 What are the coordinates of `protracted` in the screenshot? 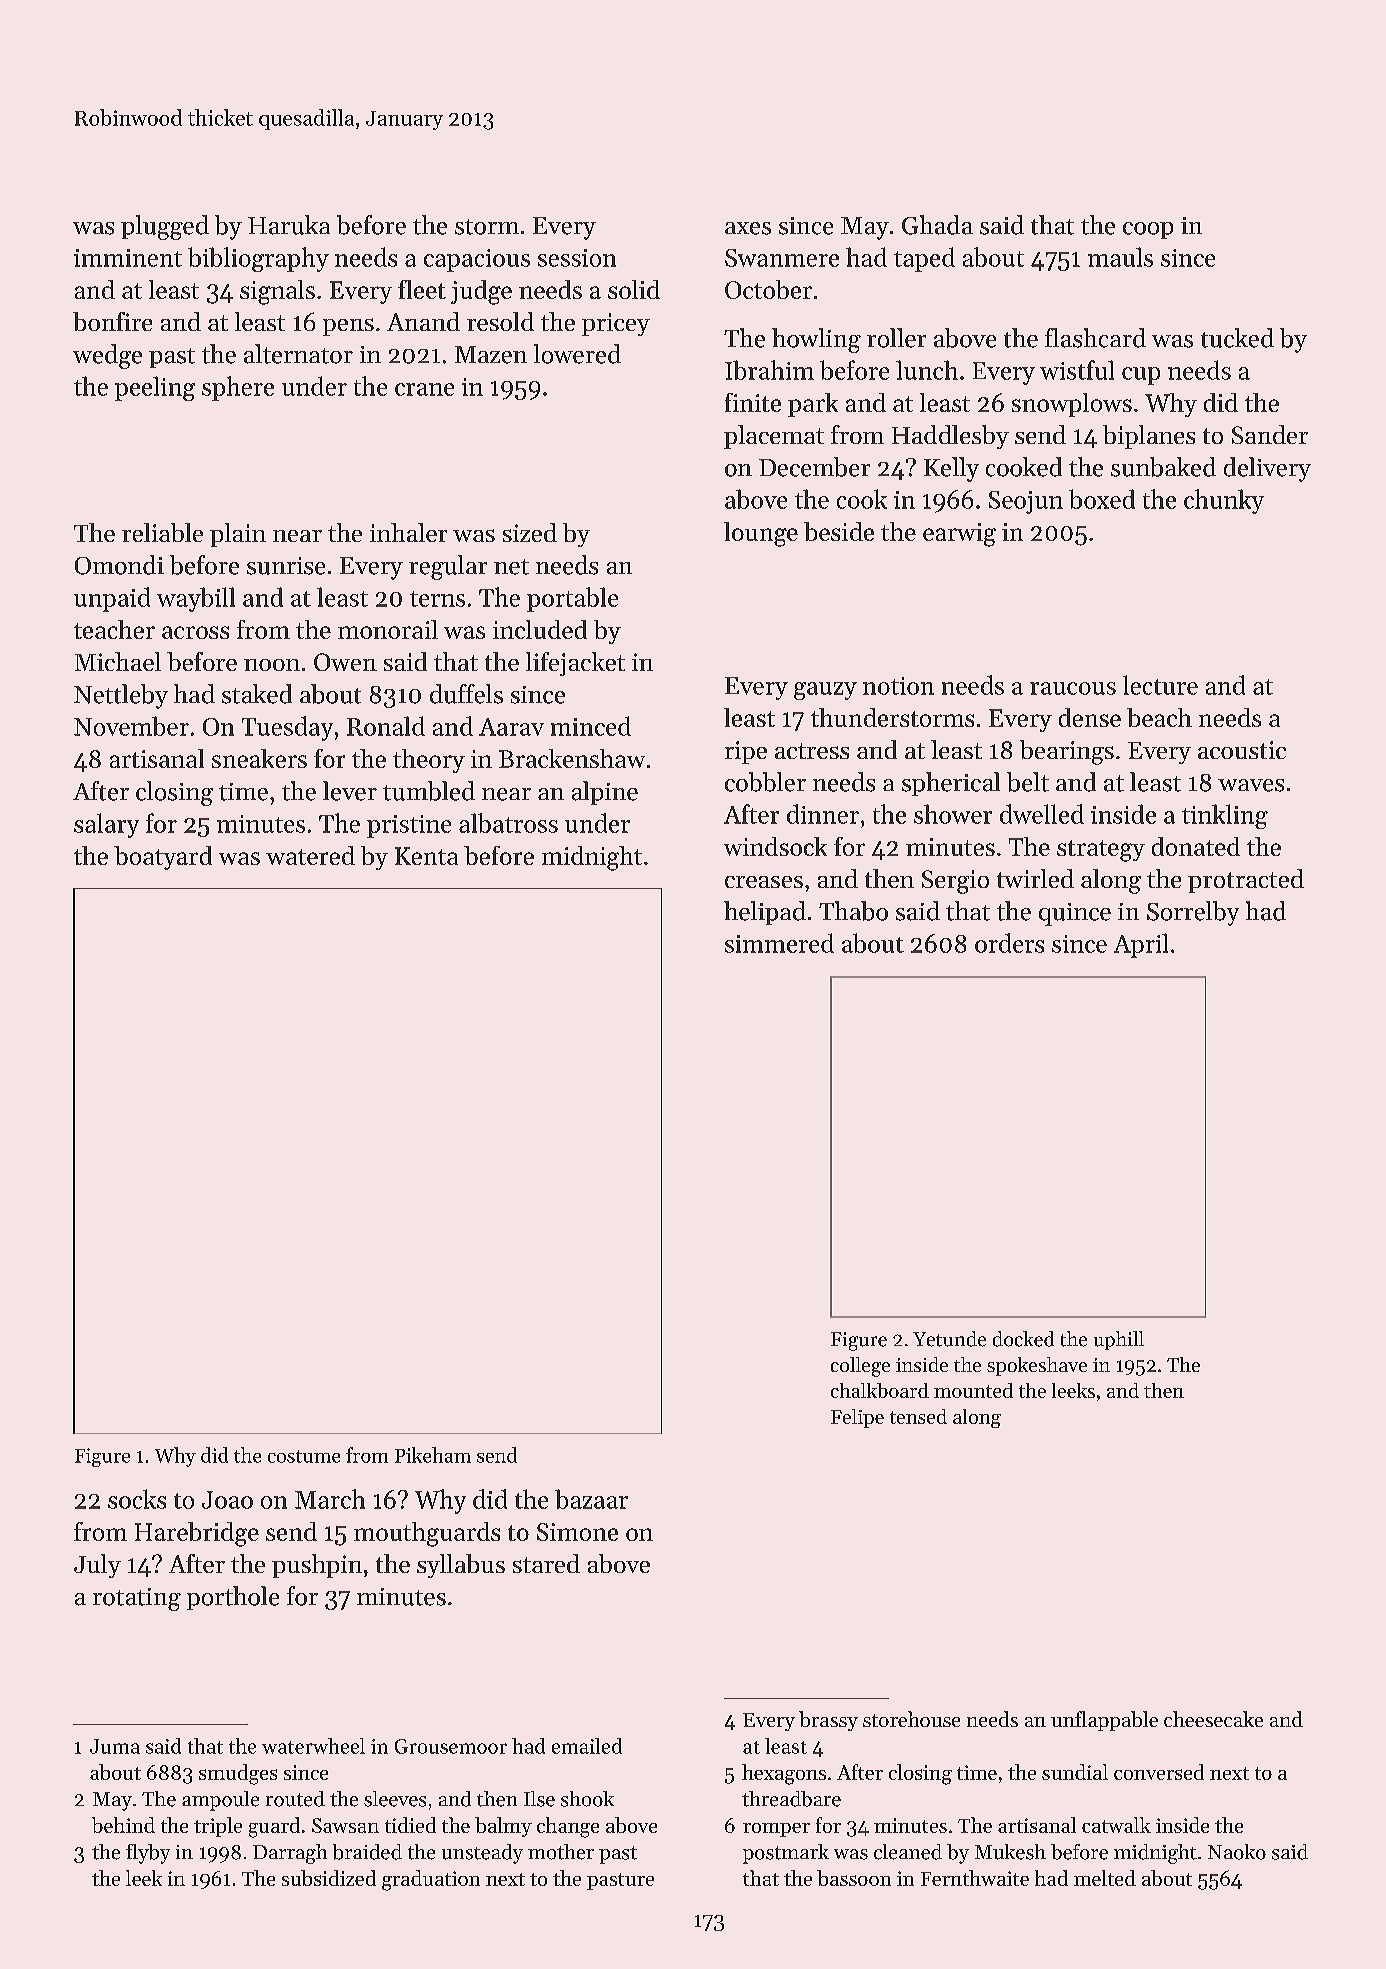 It's located at (1246, 881).
